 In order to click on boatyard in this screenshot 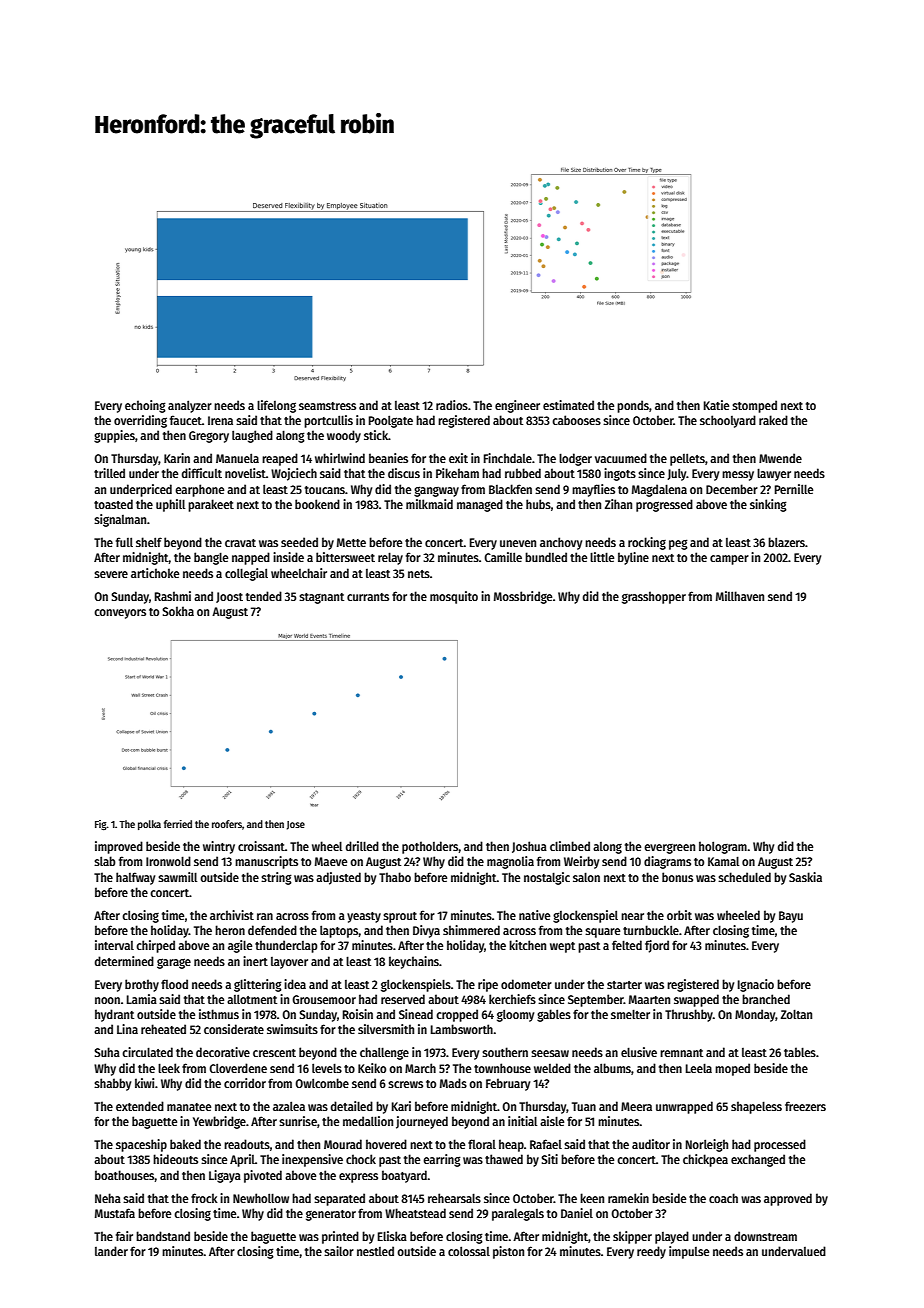, I will do `click(404, 1176)`.
